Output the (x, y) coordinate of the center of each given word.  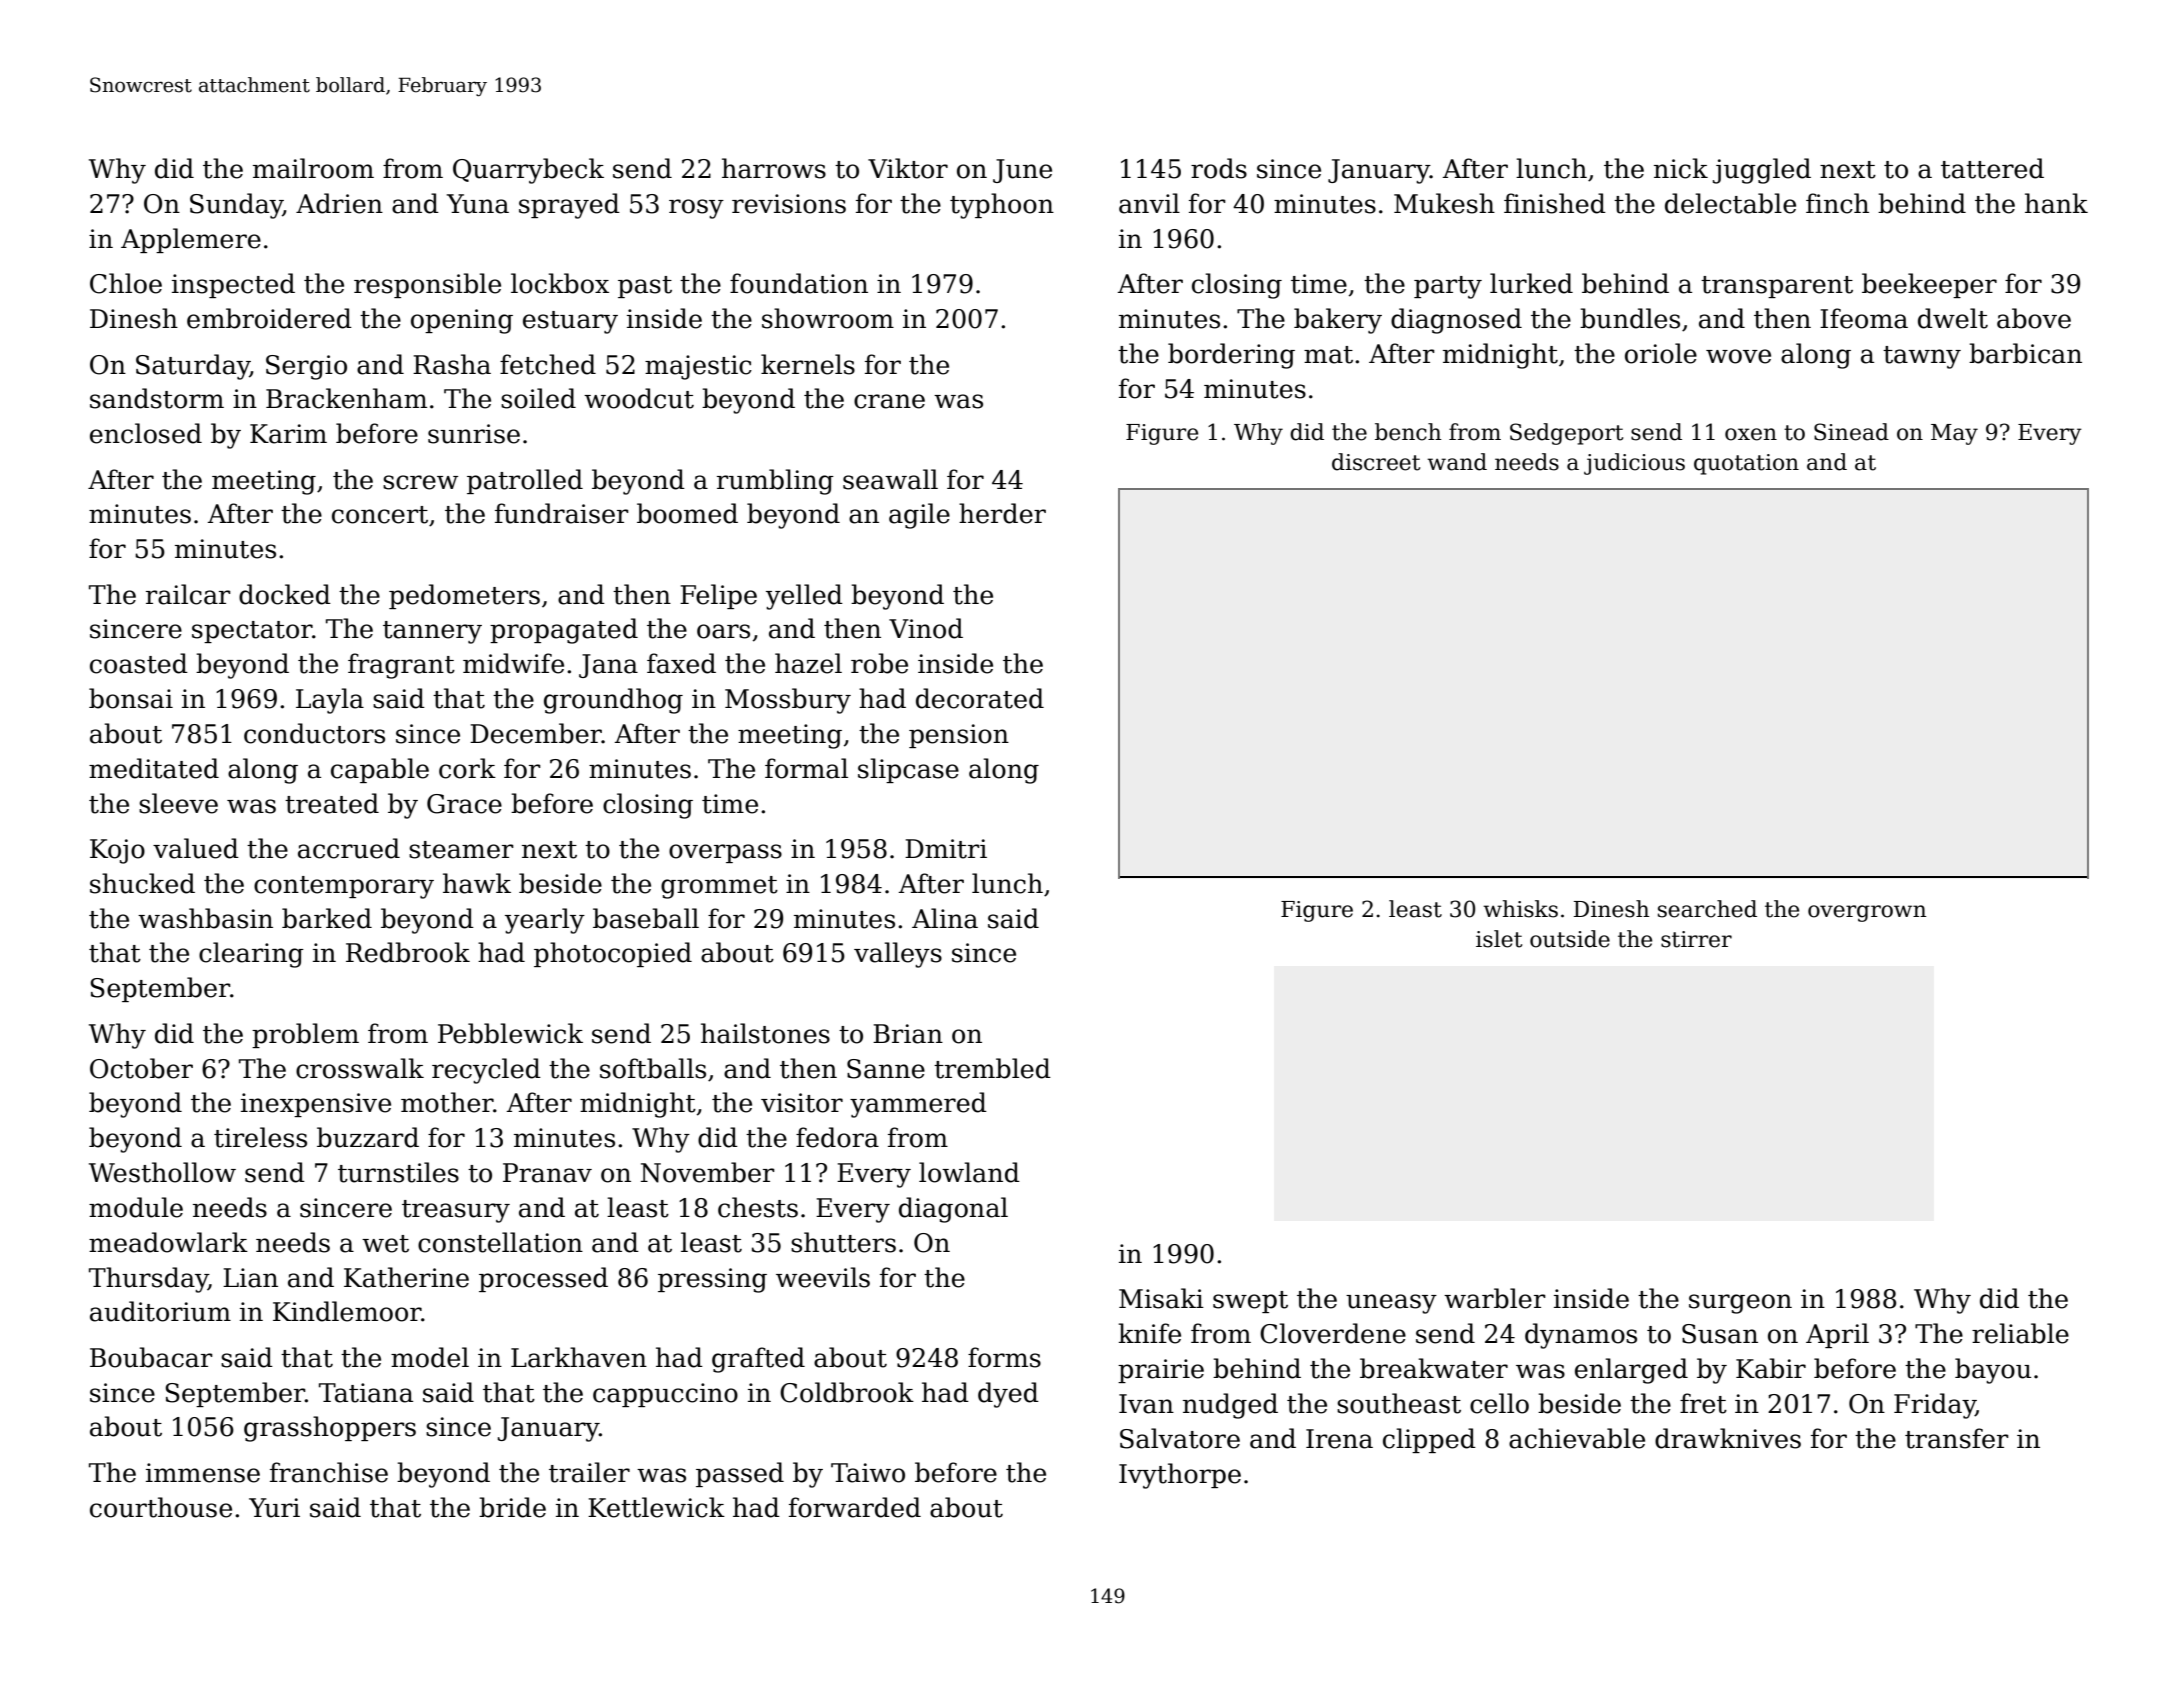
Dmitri (946, 849)
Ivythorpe (1180, 1476)
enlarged (1631, 1371)
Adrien (339, 203)
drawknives (1728, 1438)
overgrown (1867, 913)
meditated (154, 768)
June (1022, 171)
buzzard (368, 1137)
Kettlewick (656, 1507)
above (2034, 318)
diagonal (953, 1210)
